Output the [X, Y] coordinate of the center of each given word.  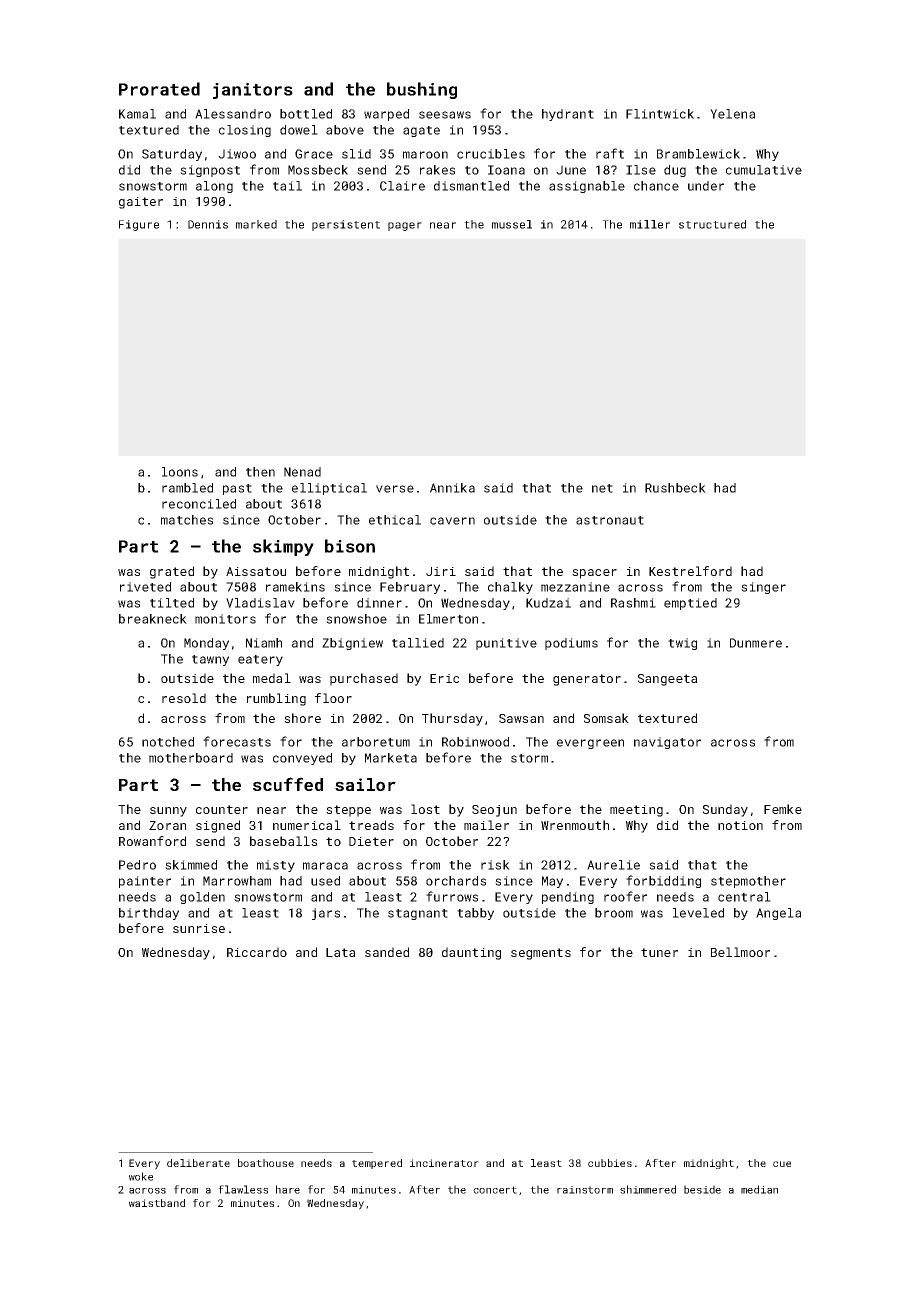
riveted [145, 587]
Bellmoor [740, 952]
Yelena [732, 114]
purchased [364, 679]
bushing [422, 90]
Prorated [159, 89]
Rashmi [633, 603]
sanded [387, 952]
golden [202, 898]
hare [288, 1189]
